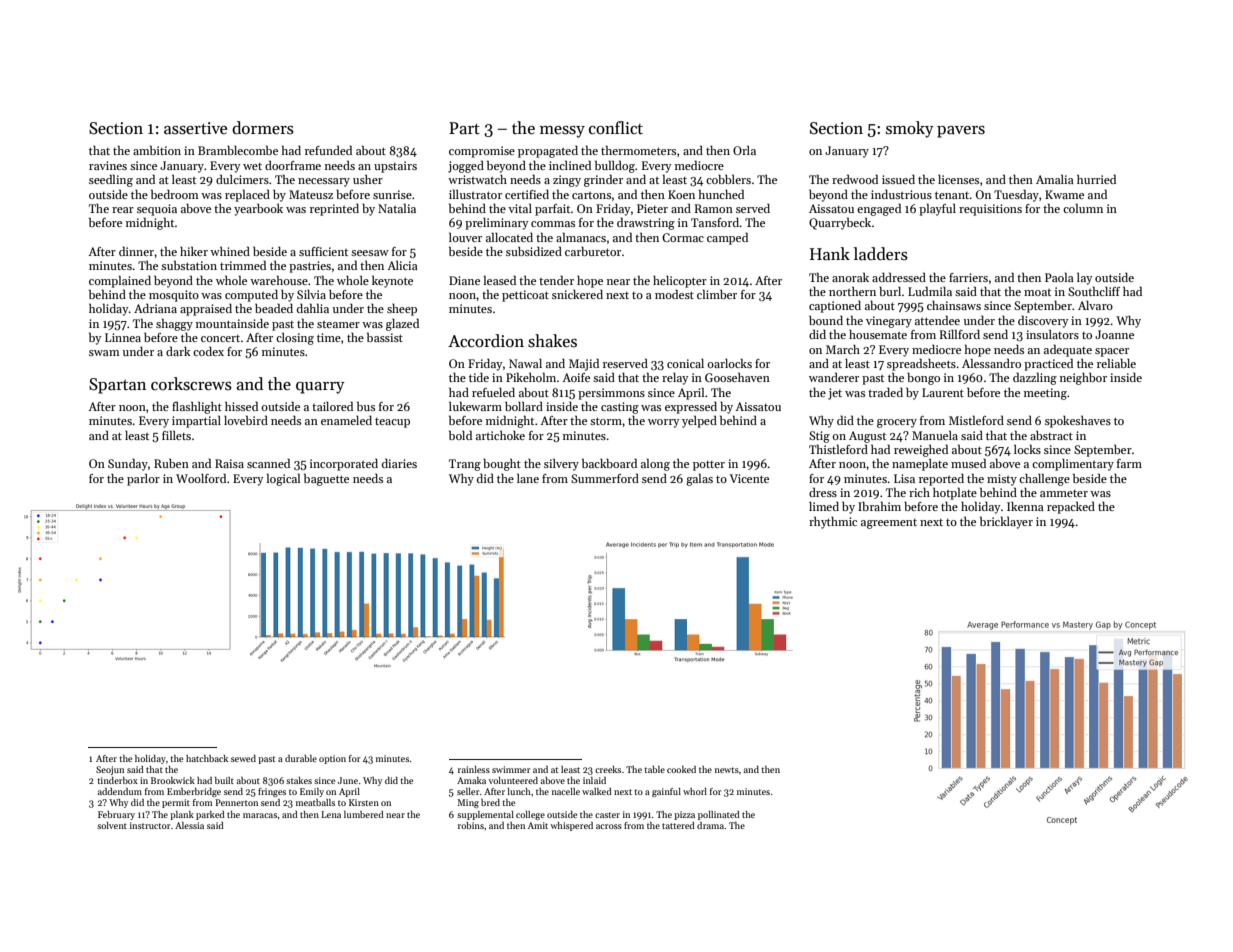 The width and height of the screenshot is (1233, 952). Describe the element at coordinates (727, 238) in the screenshot. I see `camped` at that location.
